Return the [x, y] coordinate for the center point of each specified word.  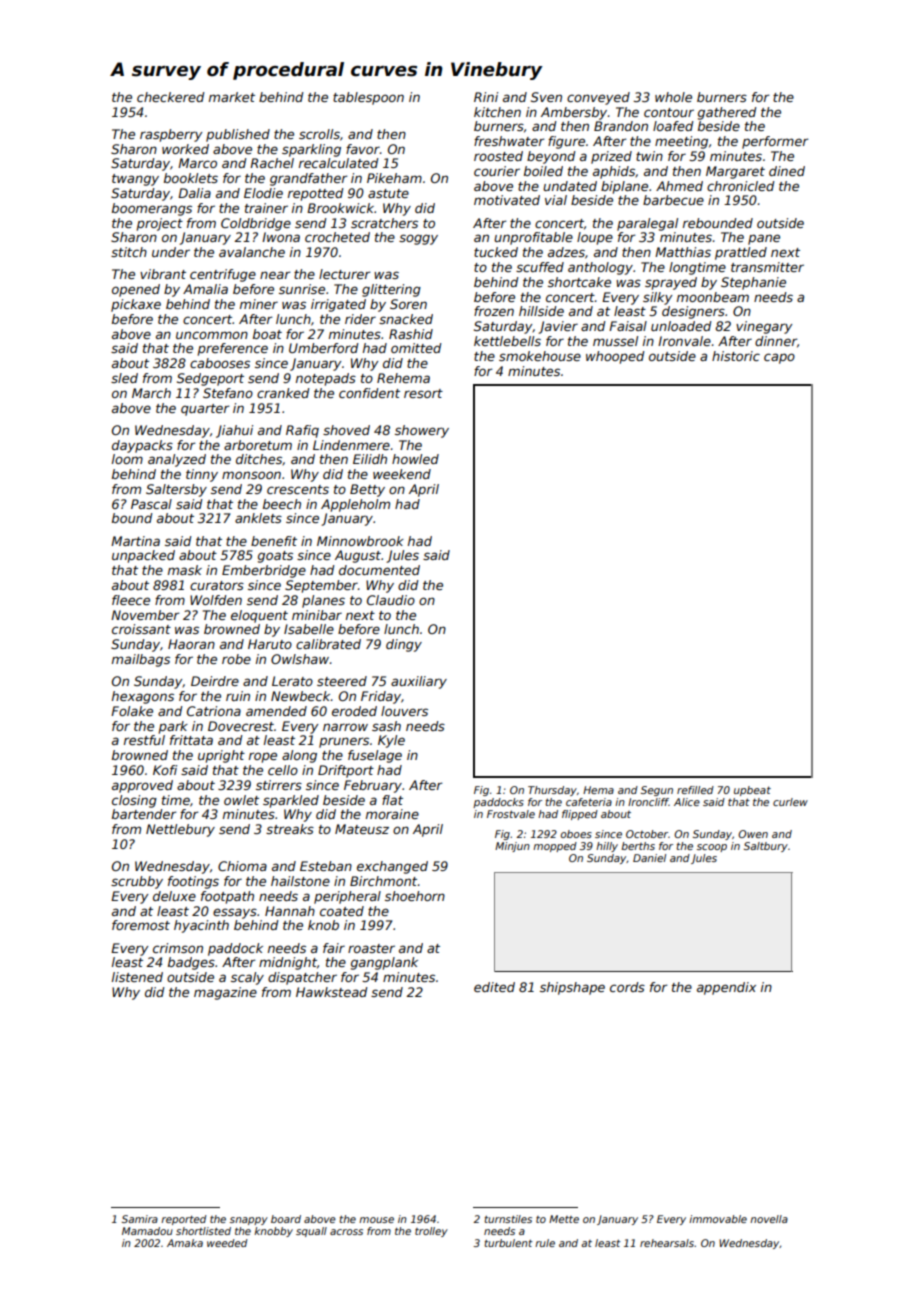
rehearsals [667, 1243]
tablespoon [368, 98]
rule [545, 1243]
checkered [171, 97]
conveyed [598, 98]
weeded [227, 1243]
